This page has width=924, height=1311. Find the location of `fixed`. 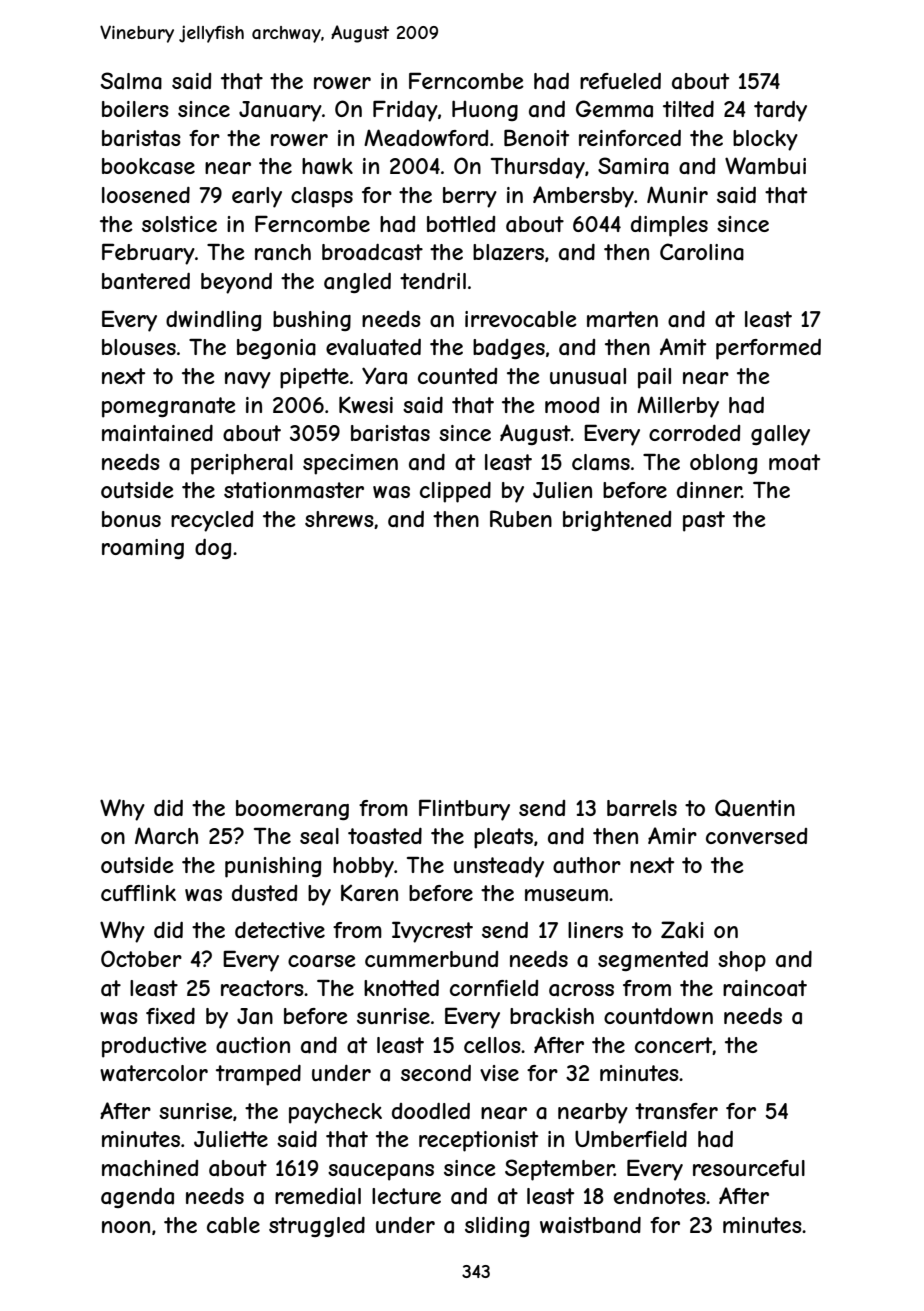

fixed is located at coordinates (170, 1016).
